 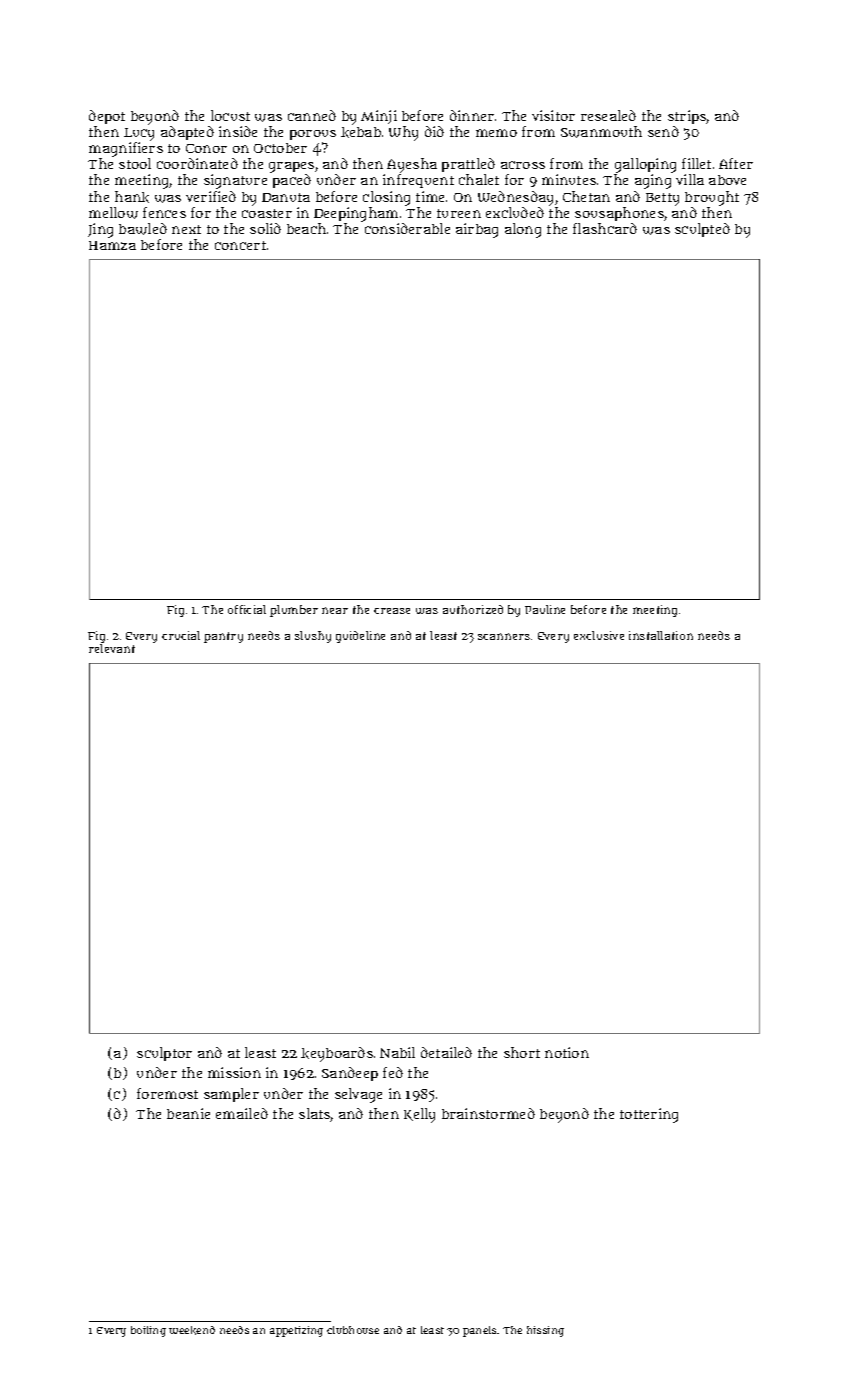 I want to click on considerable, so click(x=407, y=228).
